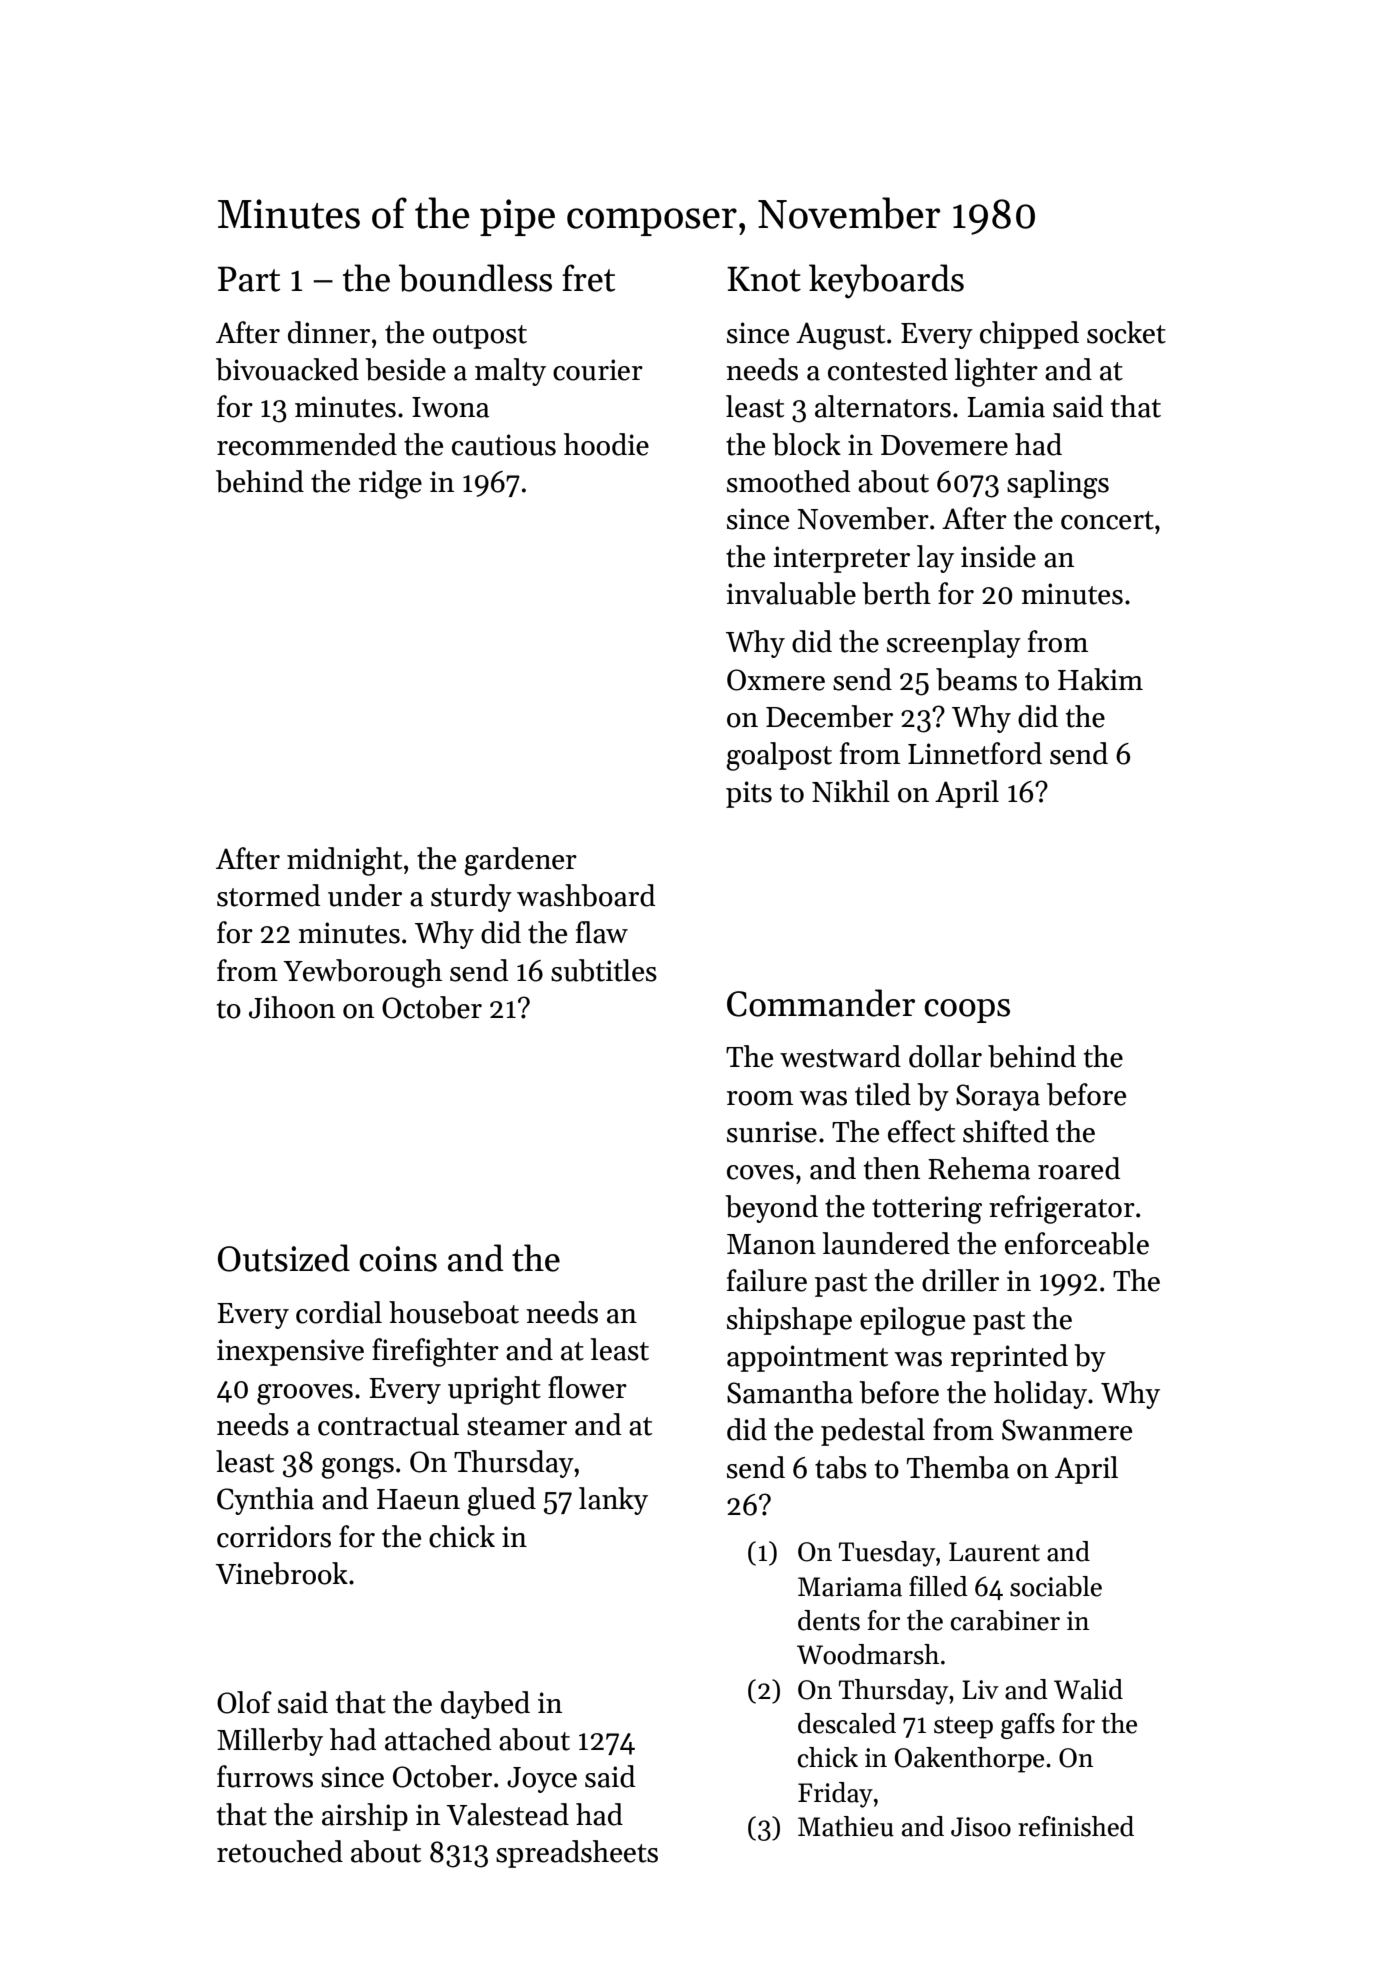 Image resolution: width=1386 pixels, height=1969 pixels. What do you see at coordinates (307, 444) in the image?
I see `recommended` at bounding box center [307, 444].
